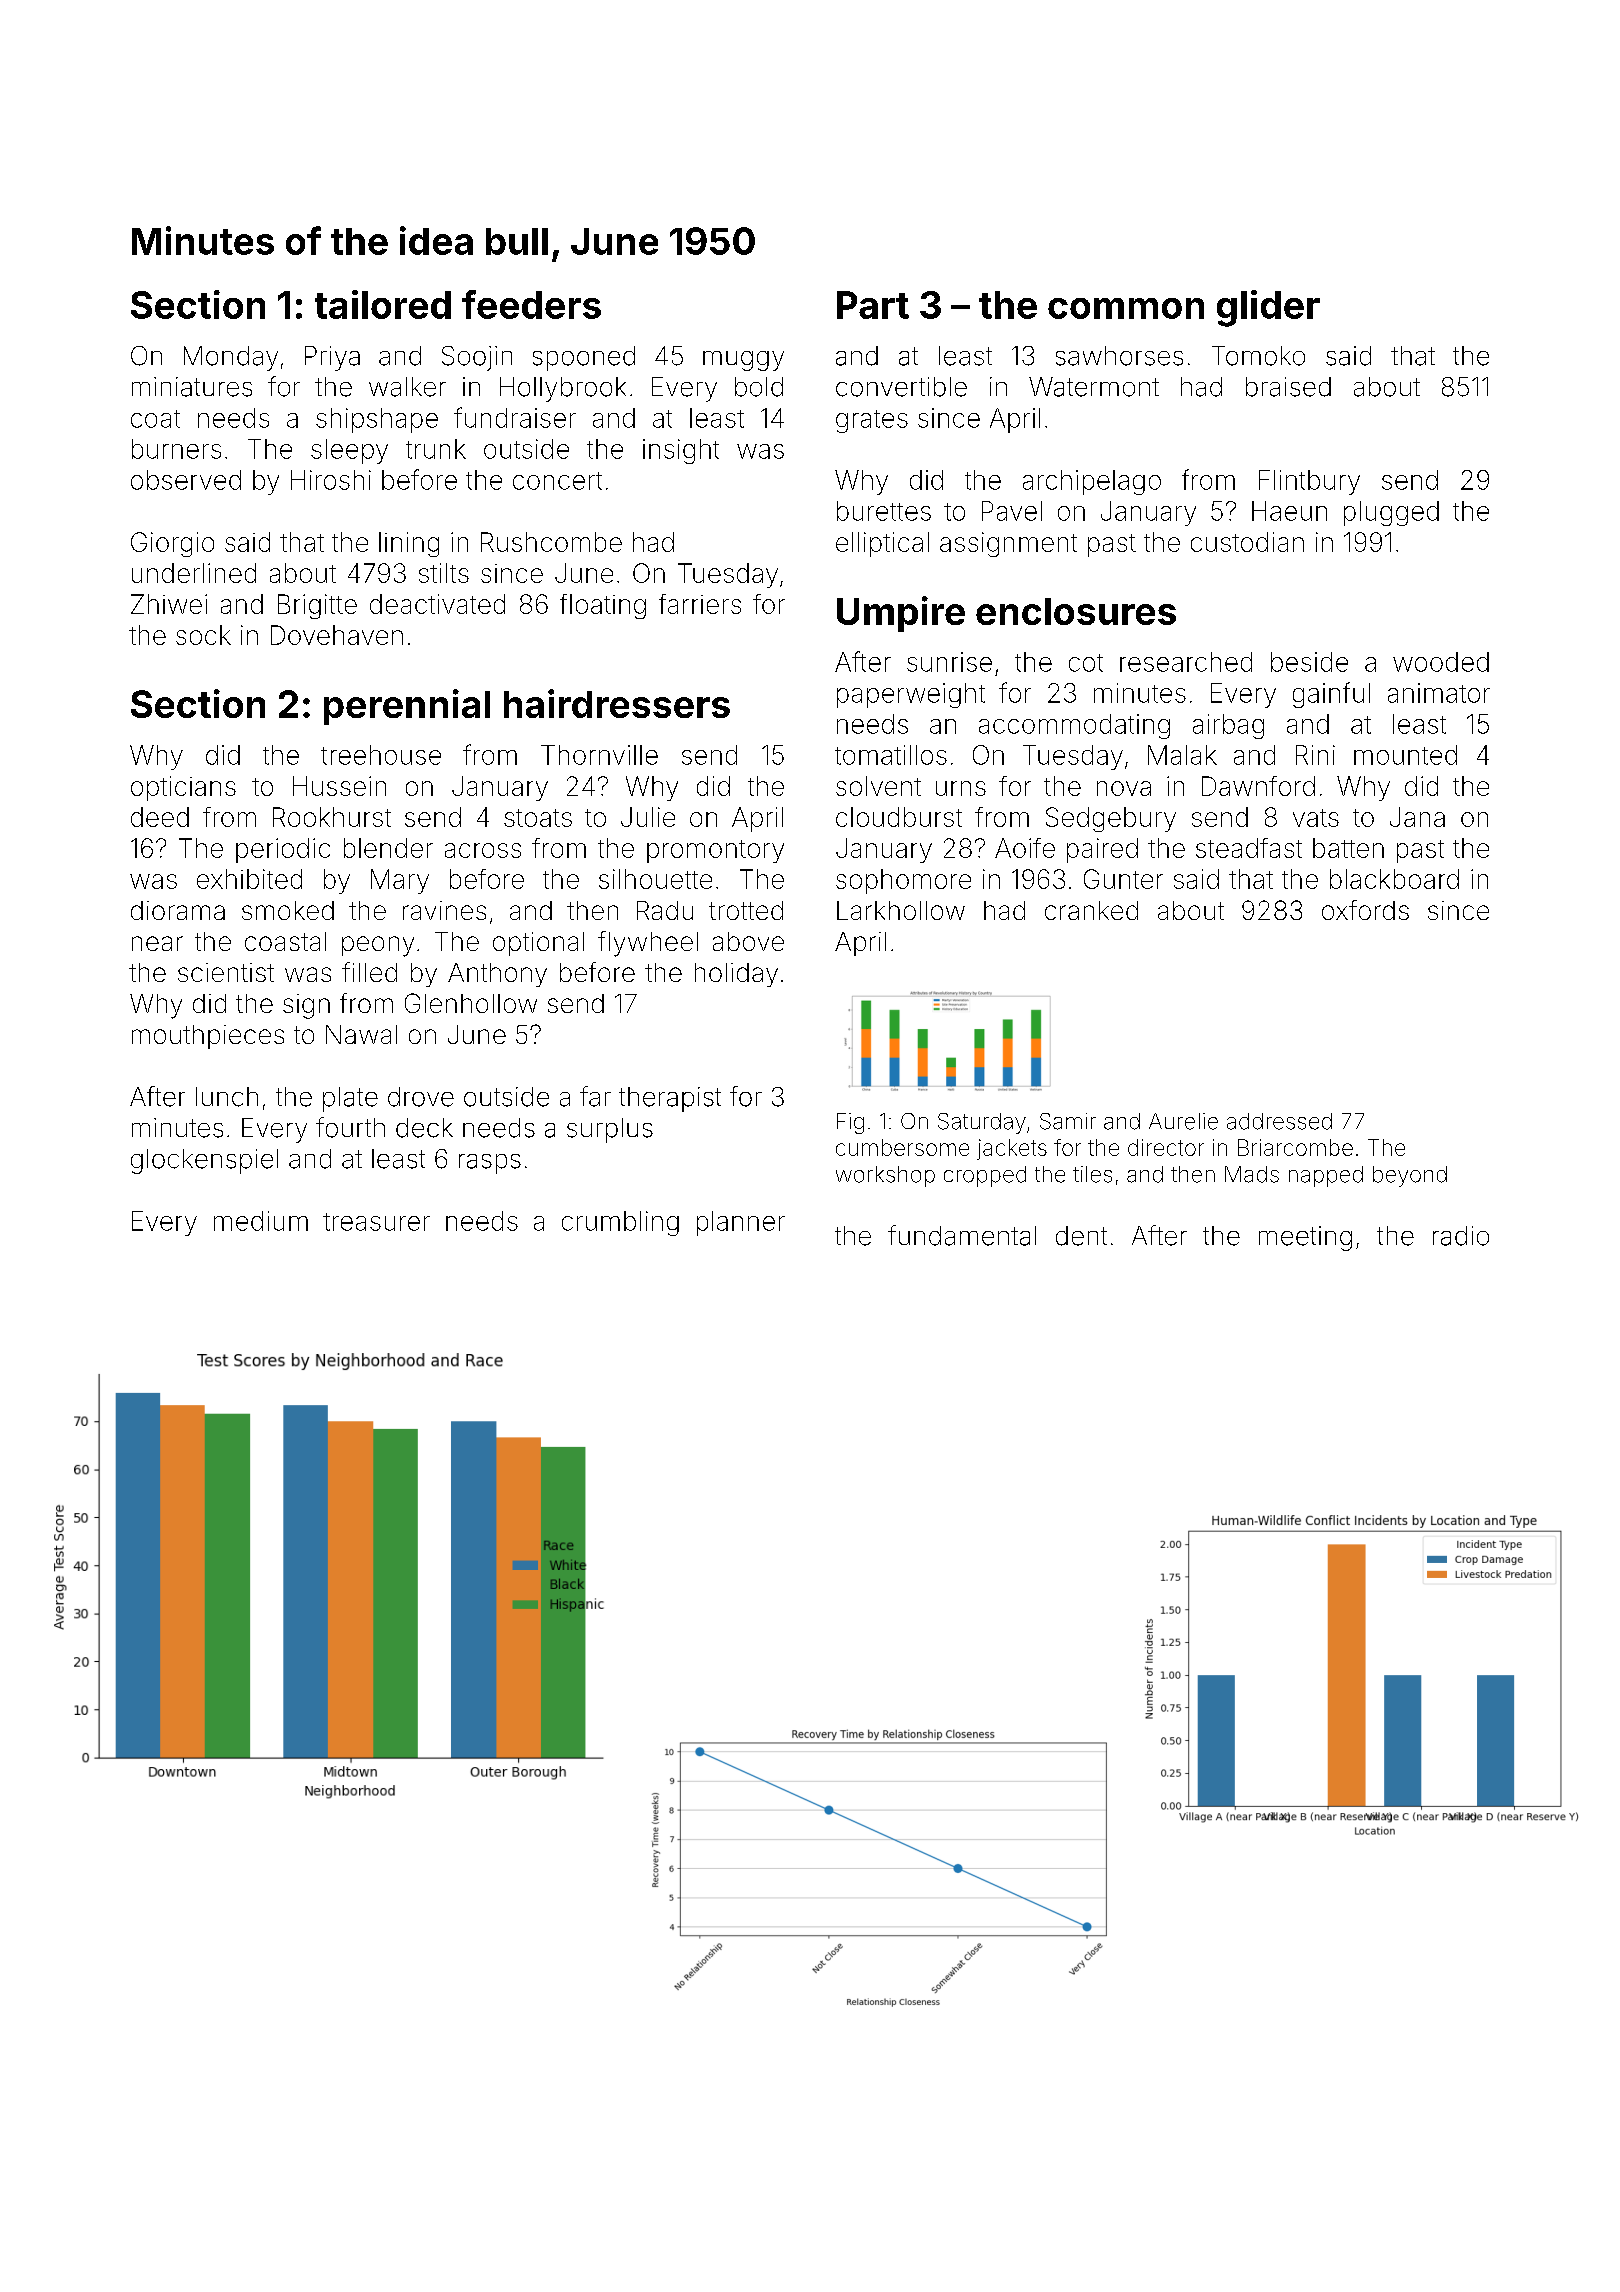 This page has width=1620, height=2292. What do you see at coordinates (1247, 542) in the page?
I see `custodian` at bounding box center [1247, 542].
